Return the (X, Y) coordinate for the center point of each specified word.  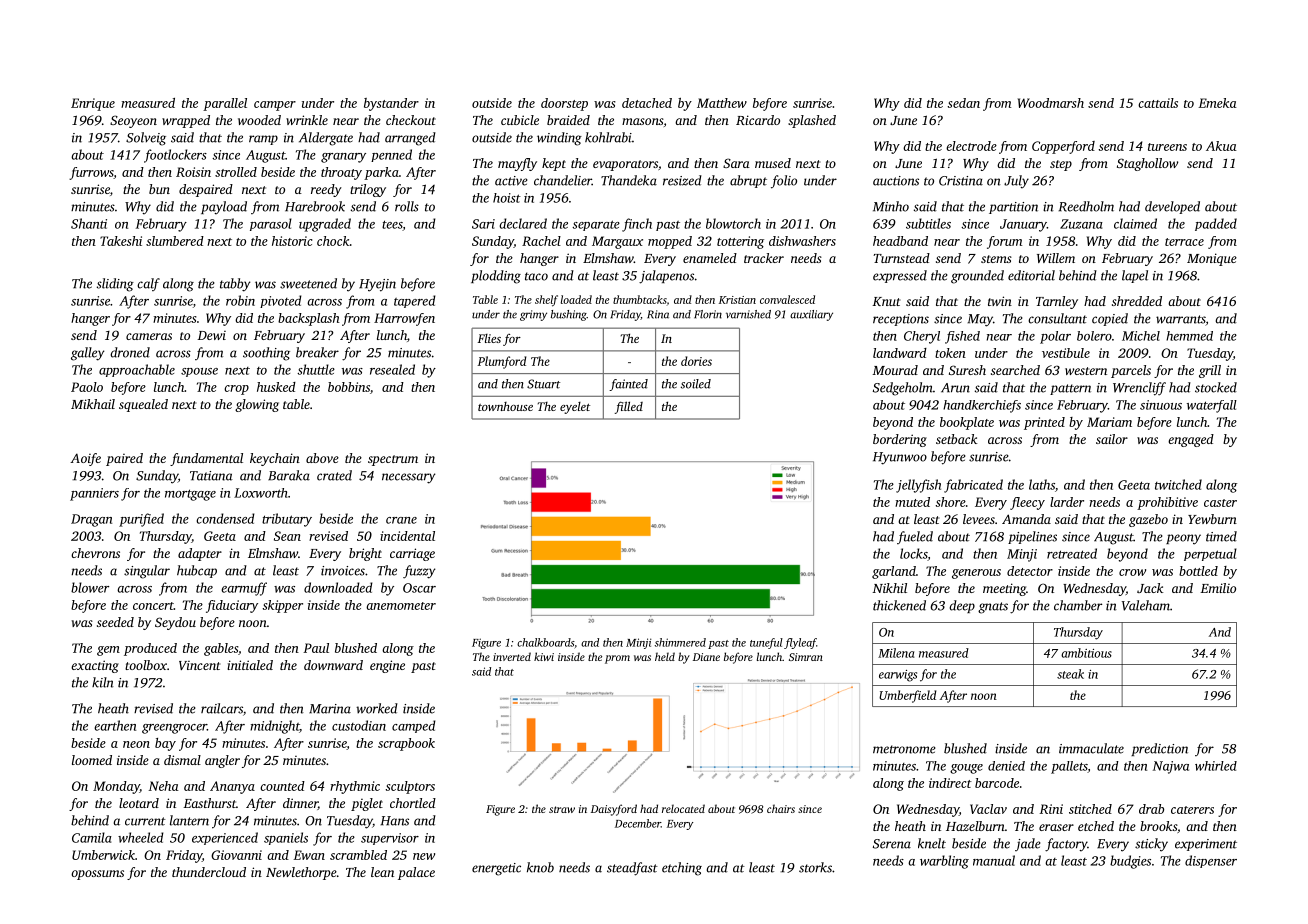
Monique (1212, 259)
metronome (904, 749)
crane (401, 520)
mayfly (517, 164)
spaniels (286, 838)
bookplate (967, 423)
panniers (94, 494)
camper (275, 106)
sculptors (410, 787)
